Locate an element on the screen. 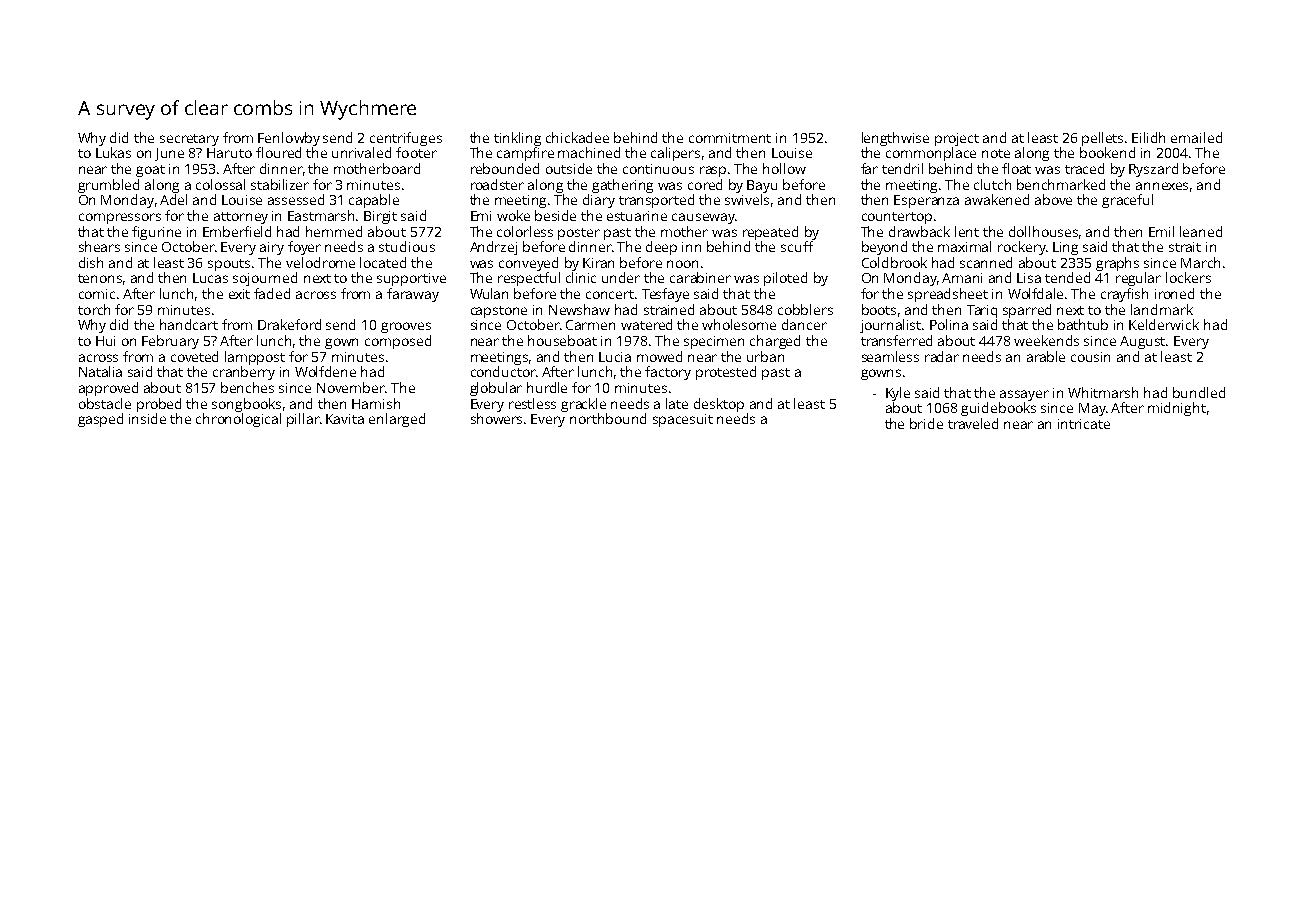  Lucas is located at coordinates (210, 278).
